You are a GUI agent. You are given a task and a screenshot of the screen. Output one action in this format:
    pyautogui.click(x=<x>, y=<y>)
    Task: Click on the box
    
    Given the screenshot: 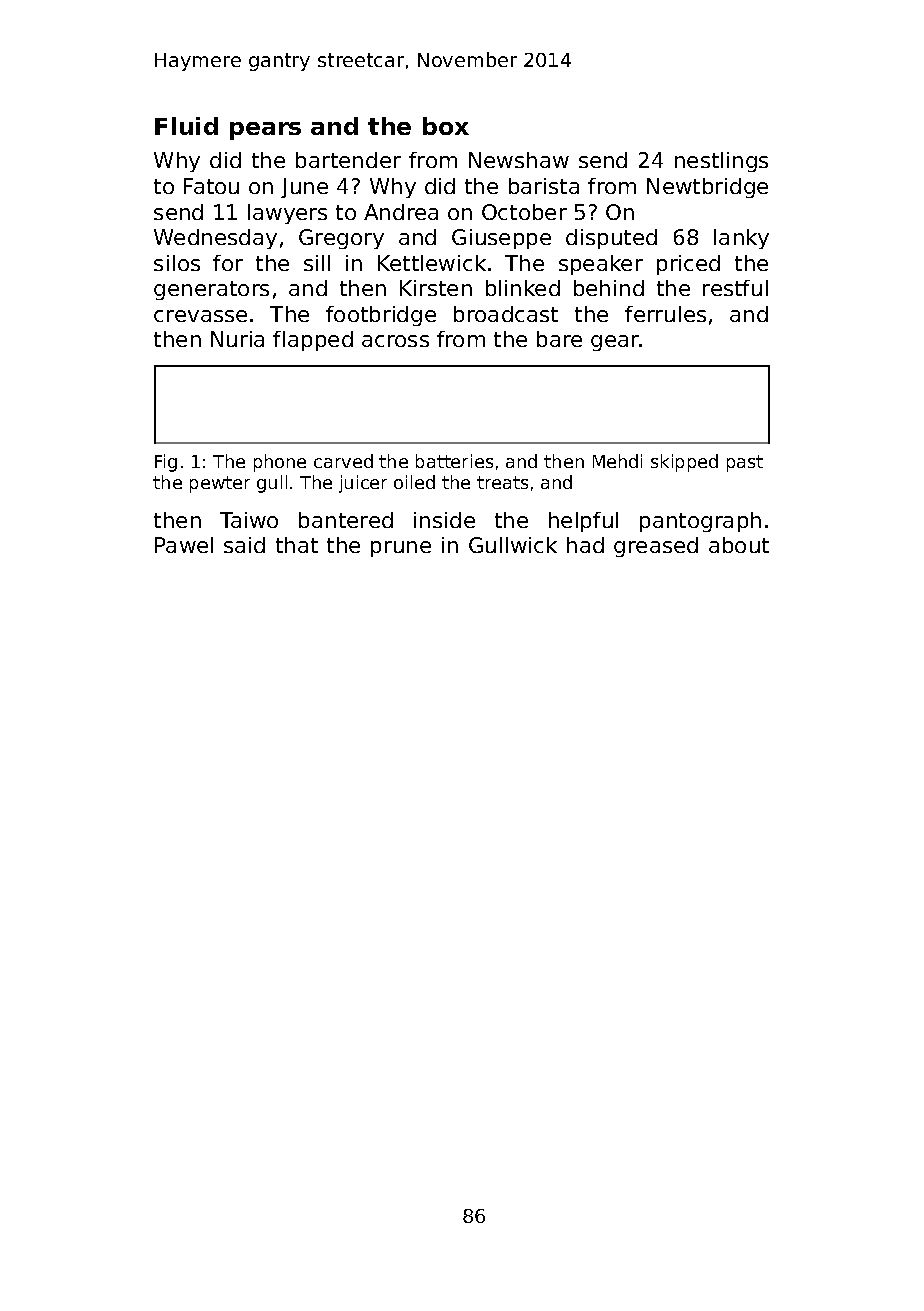 What is the action you would take?
    pyautogui.click(x=446, y=126)
